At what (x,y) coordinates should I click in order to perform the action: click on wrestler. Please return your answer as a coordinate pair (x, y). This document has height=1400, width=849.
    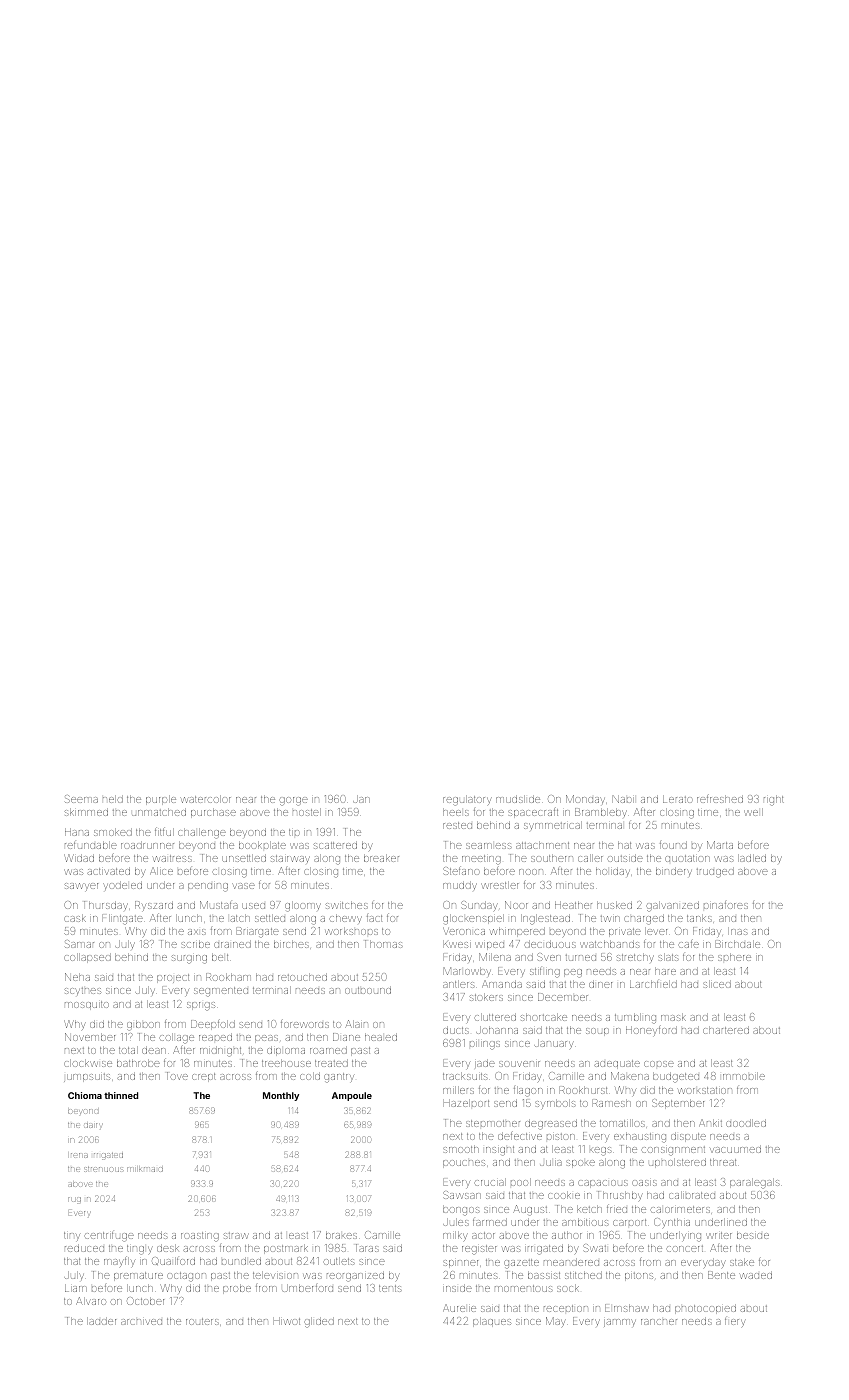
    Looking at the image, I should click on (500, 885).
